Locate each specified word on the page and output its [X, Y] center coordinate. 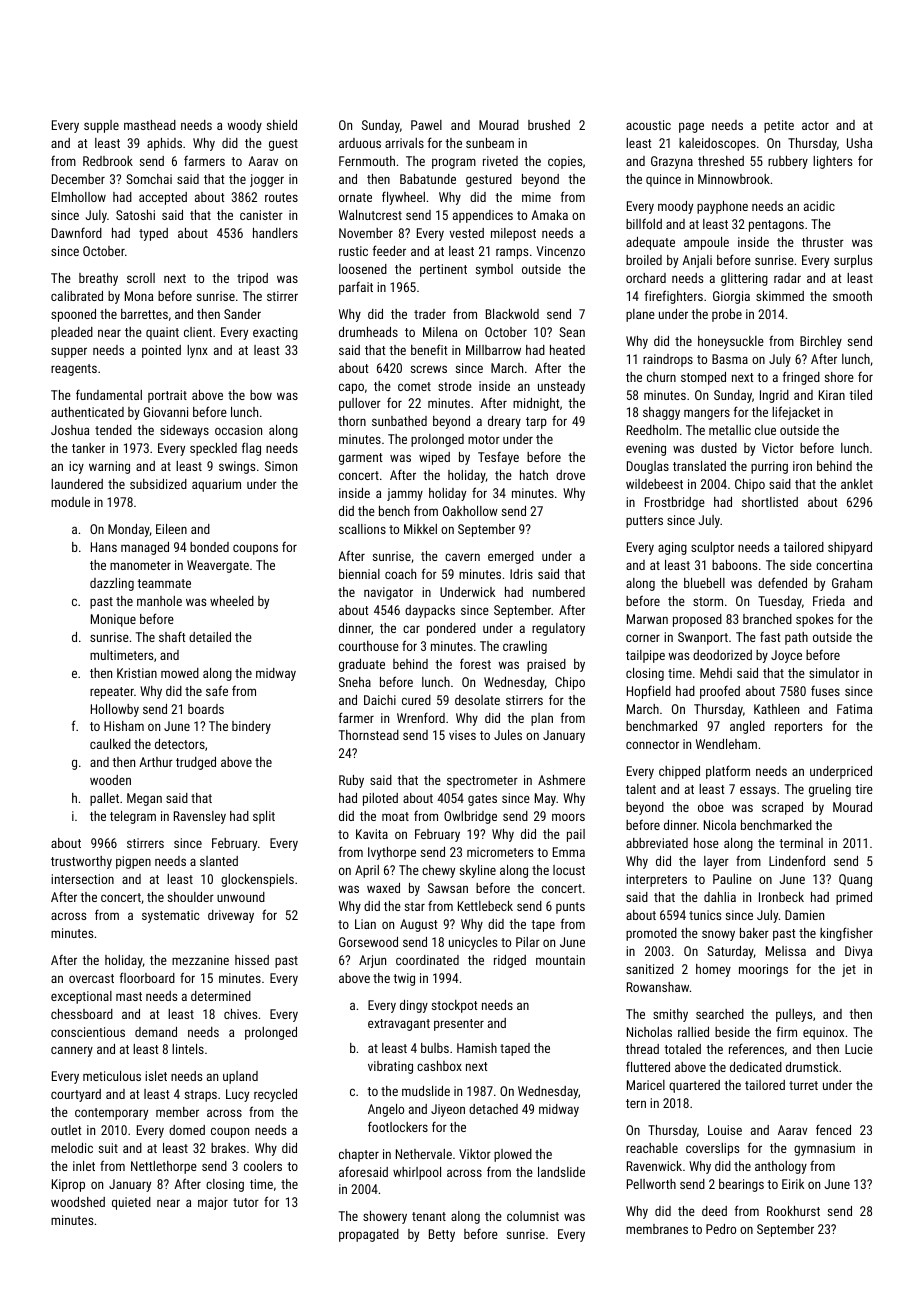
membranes [657, 1229]
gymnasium [824, 1149]
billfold [644, 223]
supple [101, 126]
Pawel [426, 125]
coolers [263, 1166]
